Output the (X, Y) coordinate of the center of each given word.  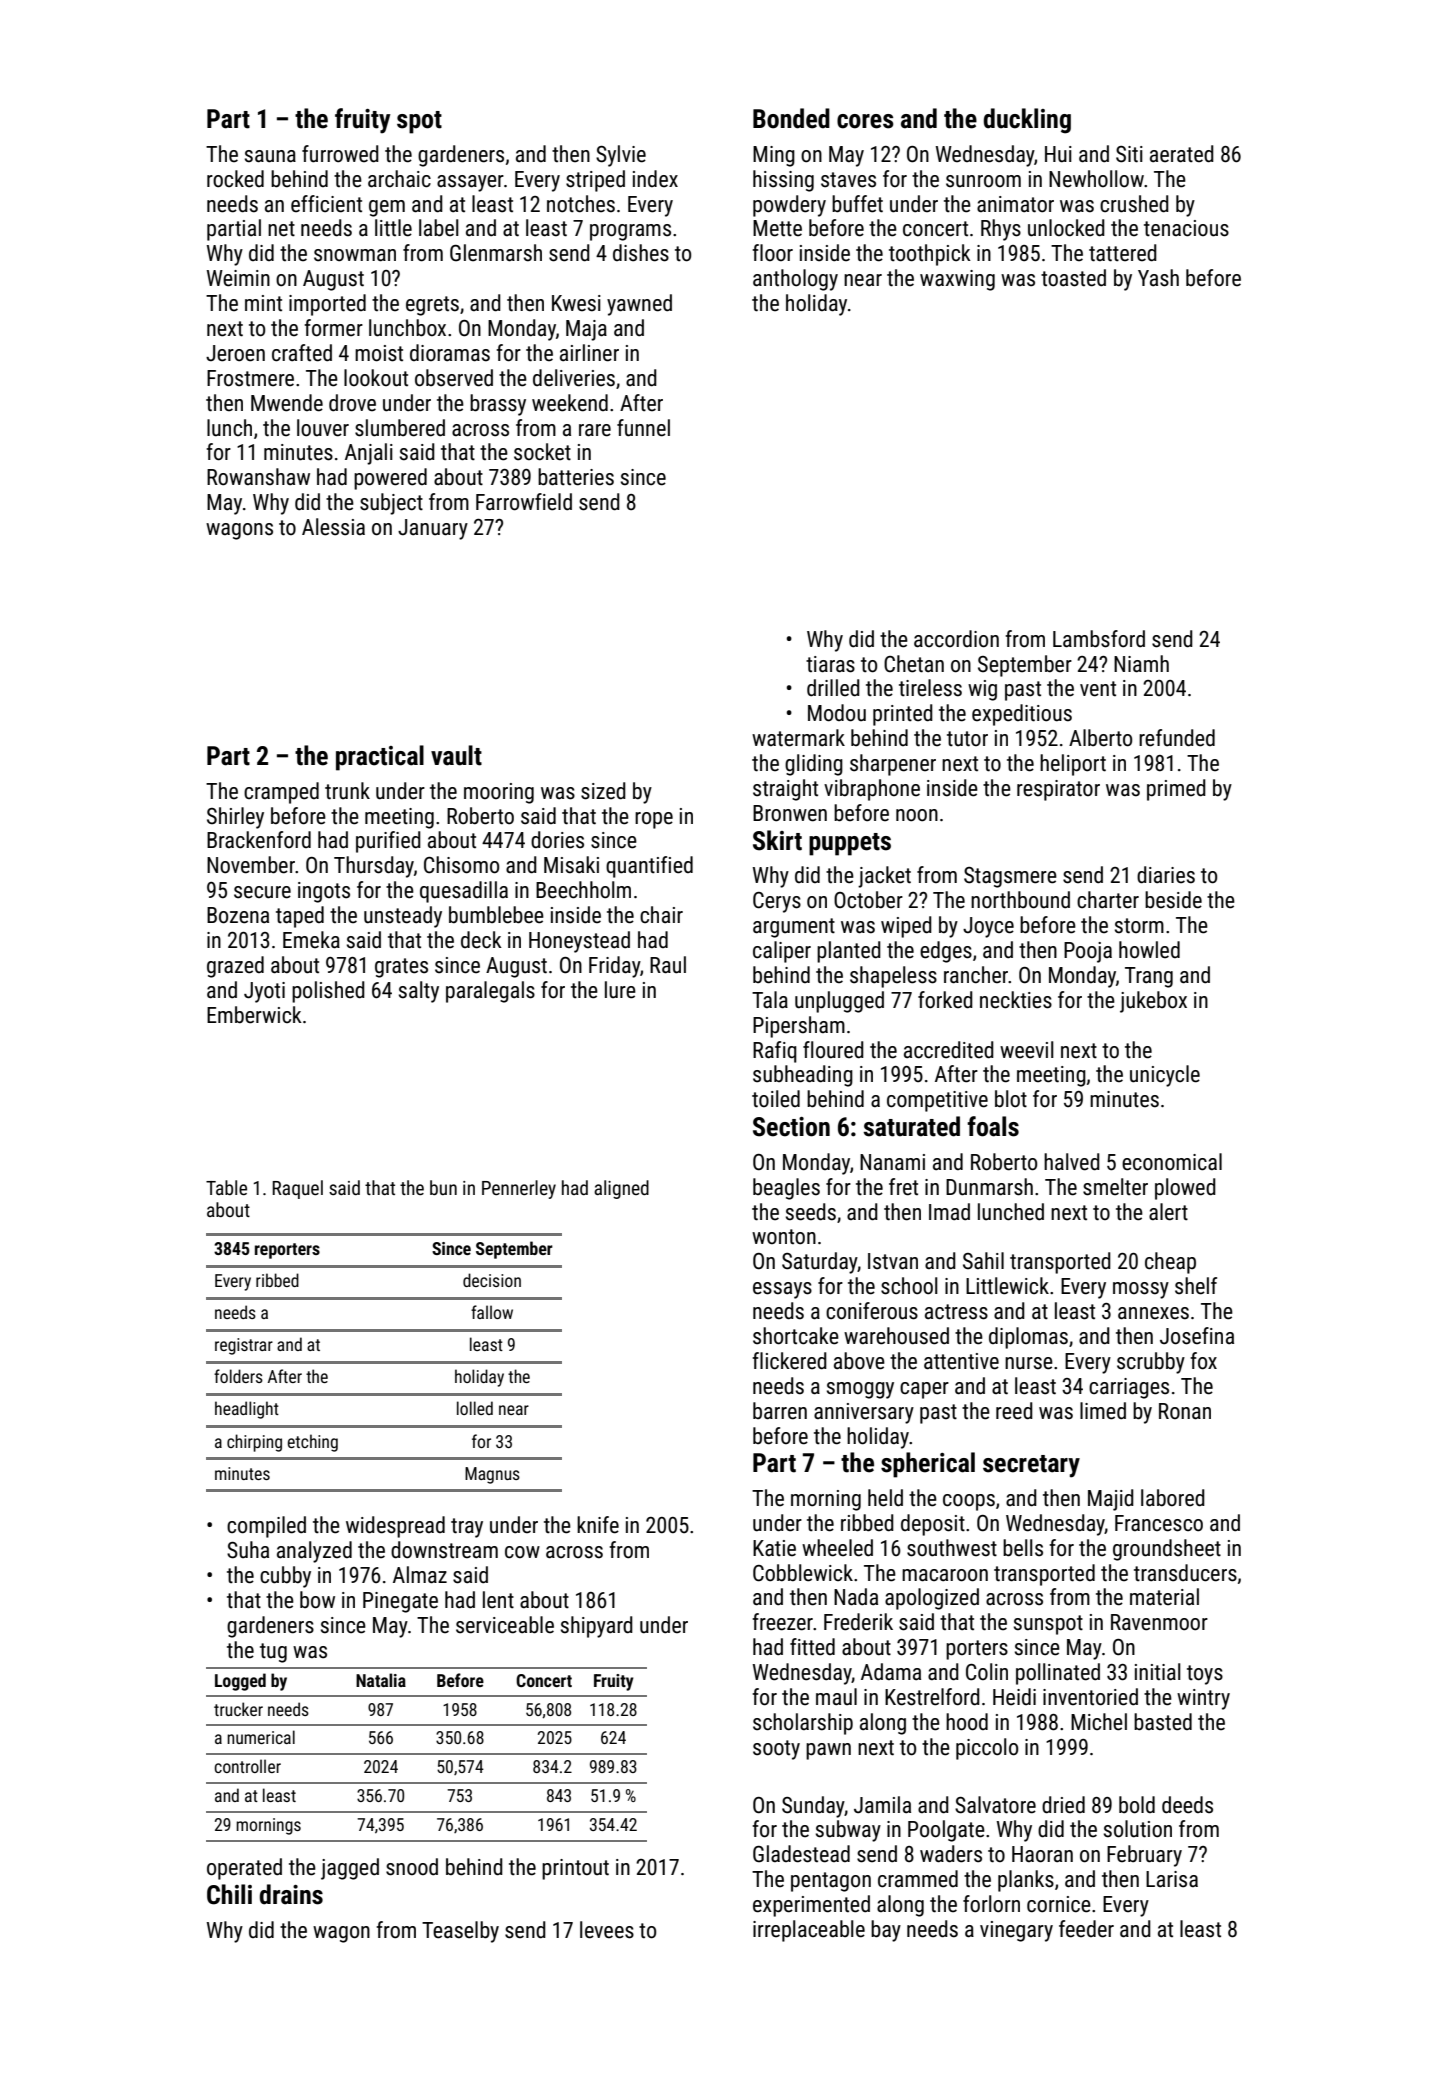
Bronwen (790, 813)
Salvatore (995, 1805)
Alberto (1100, 738)
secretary (1031, 1466)
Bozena (238, 915)
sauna (270, 156)
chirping (254, 1443)
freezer (782, 1622)
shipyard (597, 1627)
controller (247, 1766)
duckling (1027, 121)
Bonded (791, 118)
